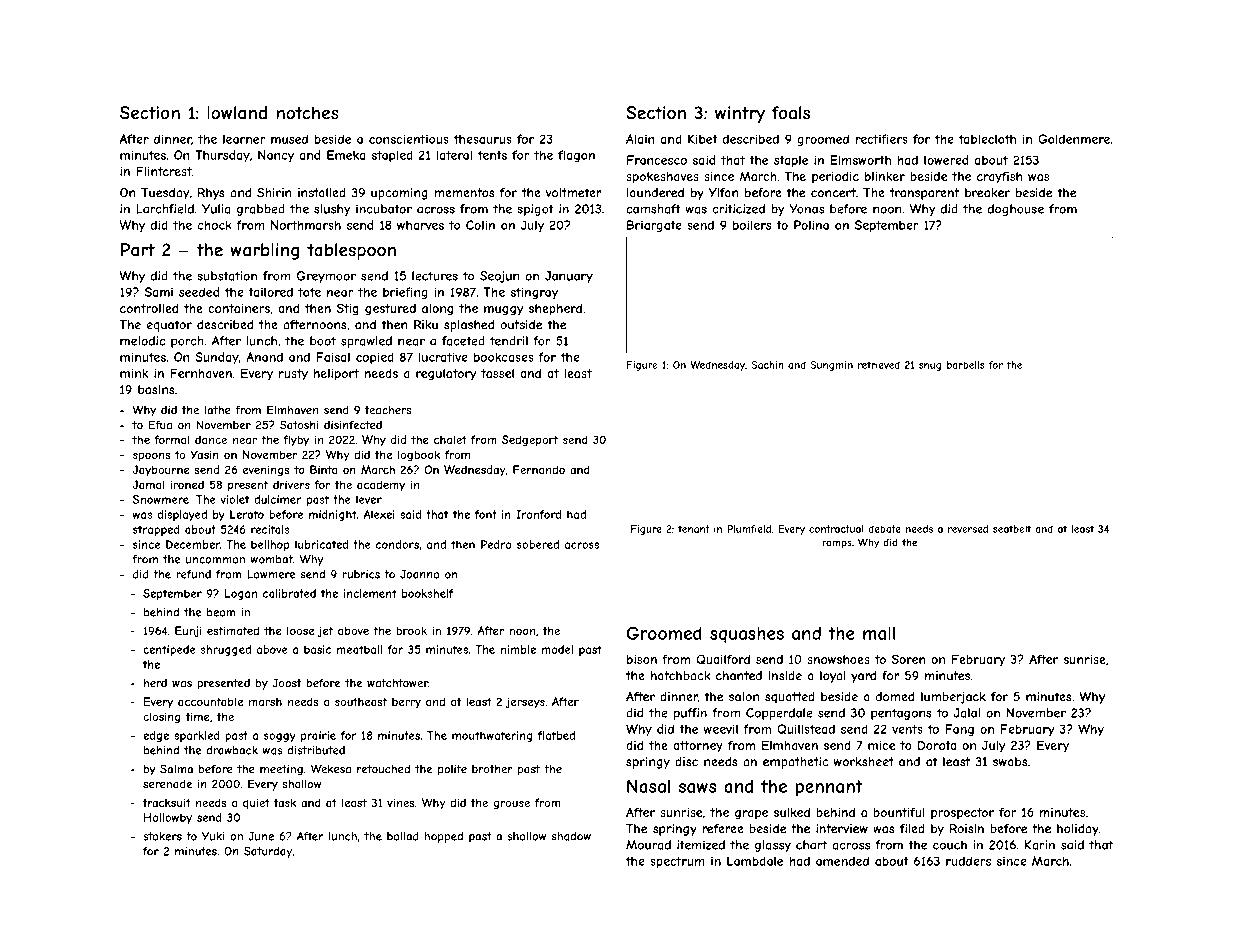  I want to click on lowland, so click(237, 113).
